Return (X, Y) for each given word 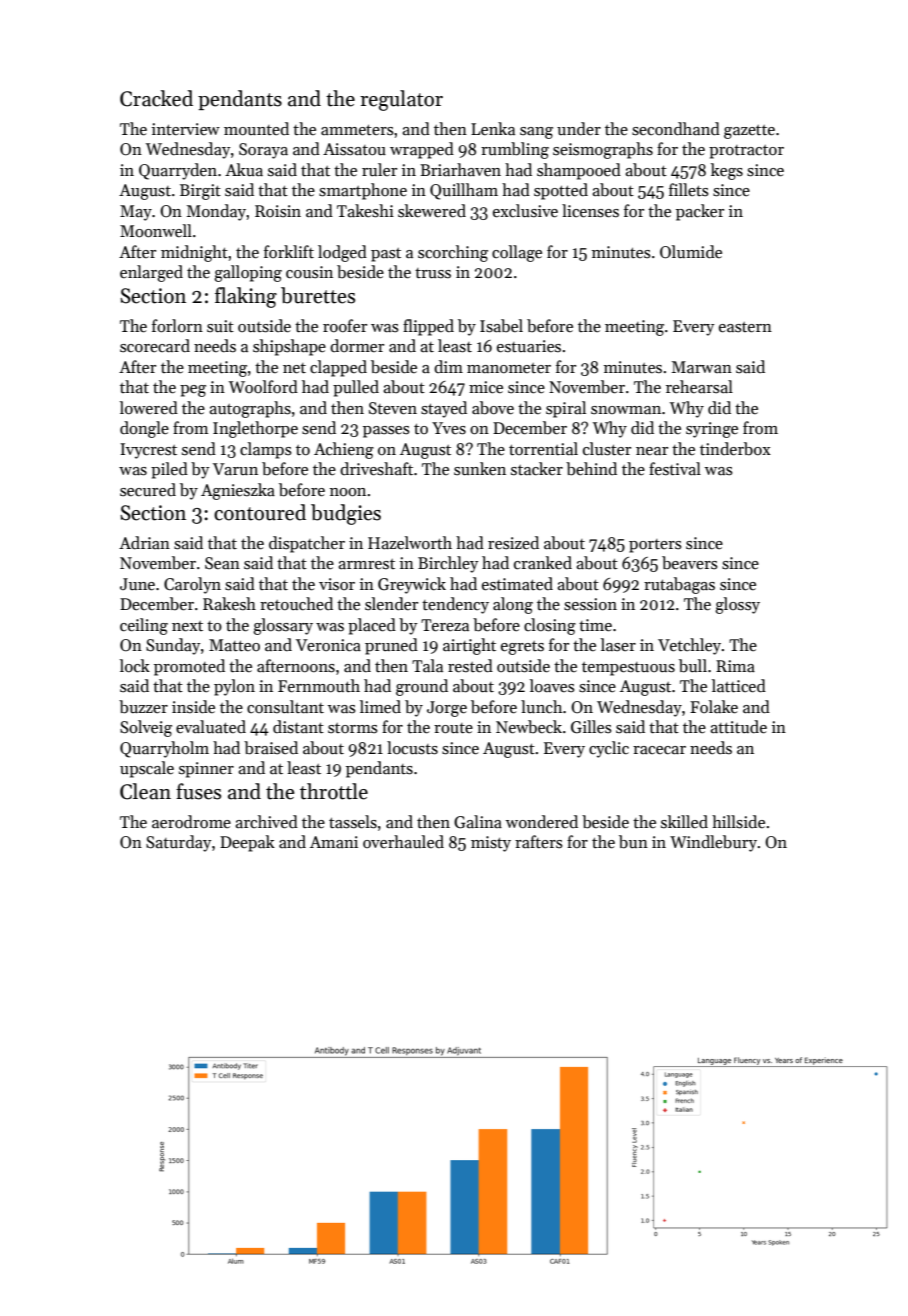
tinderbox (735, 449)
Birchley (448, 564)
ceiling (144, 626)
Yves (449, 428)
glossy (737, 605)
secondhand (676, 129)
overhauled (403, 842)
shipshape (289, 347)
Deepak (247, 843)
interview (186, 129)
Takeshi (365, 211)
